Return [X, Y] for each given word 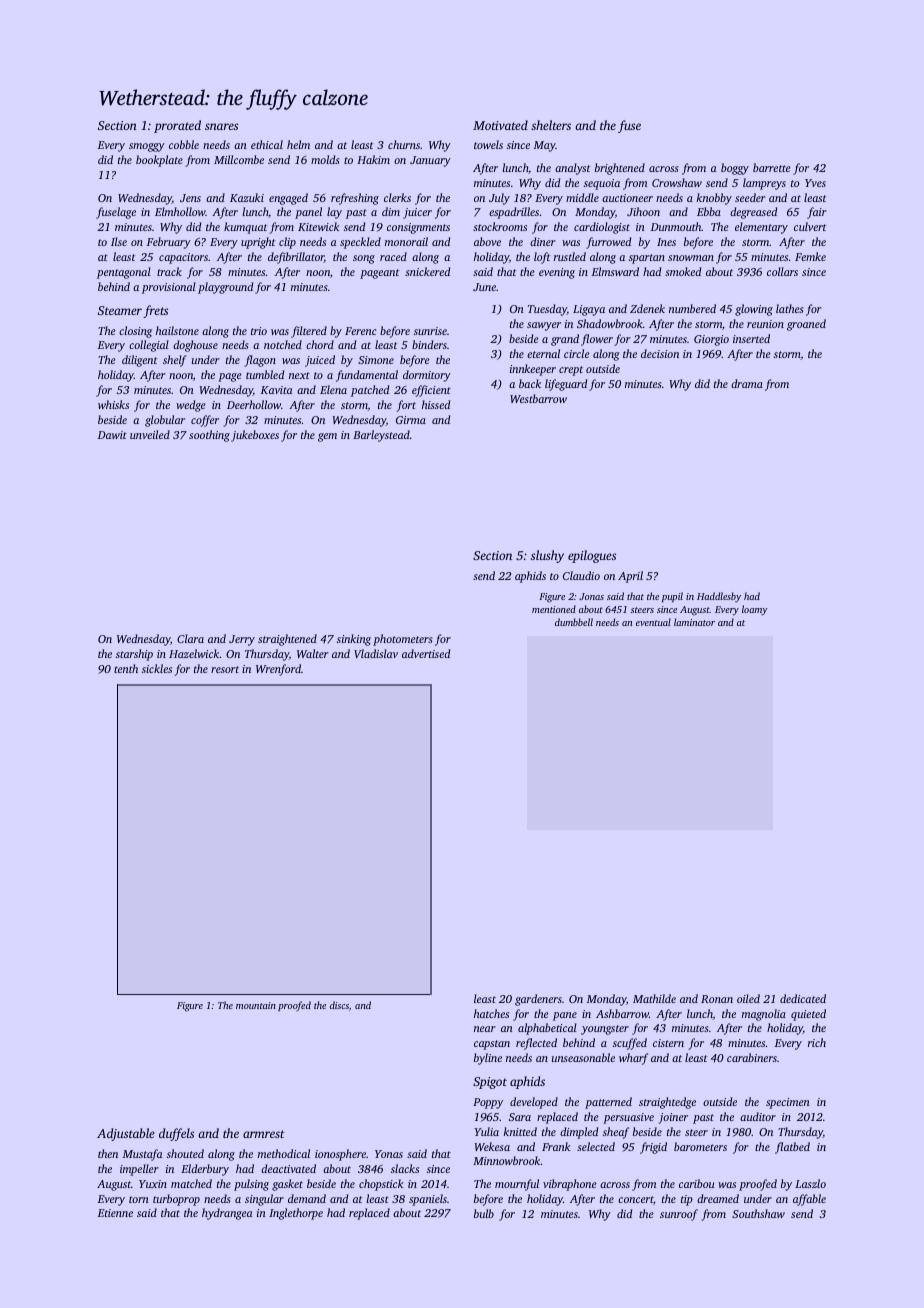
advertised [426, 653]
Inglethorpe [296, 1214]
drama [747, 383]
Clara [190, 638]
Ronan [717, 999]
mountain [256, 1005]
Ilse [119, 241]
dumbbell [574, 622]
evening [557, 273]
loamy [755, 610]
